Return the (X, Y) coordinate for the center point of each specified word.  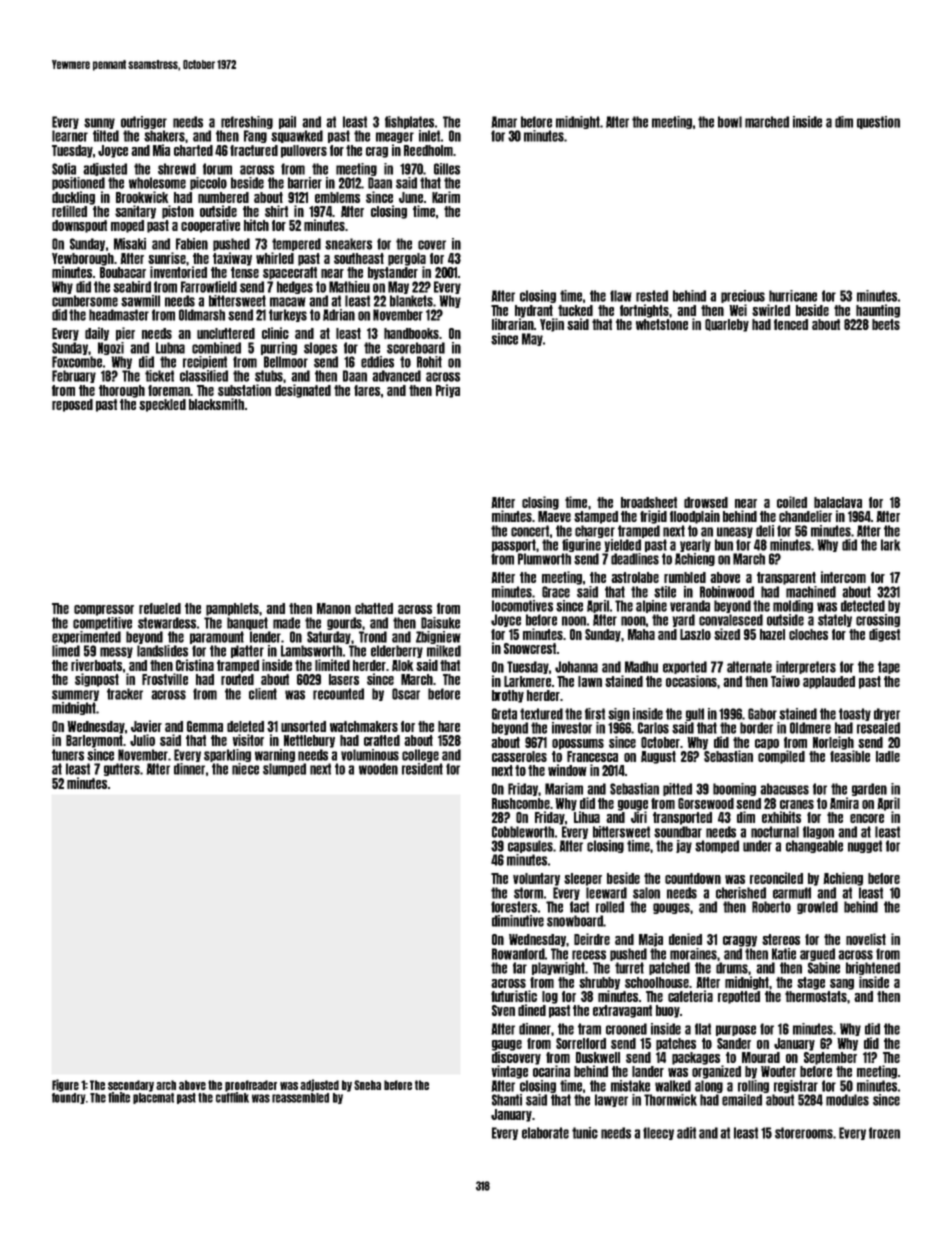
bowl (730, 122)
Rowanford (518, 954)
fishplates (409, 122)
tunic (585, 1133)
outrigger (144, 122)
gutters (122, 769)
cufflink (232, 1097)
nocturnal (775, 832)
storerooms (804, 1133)
